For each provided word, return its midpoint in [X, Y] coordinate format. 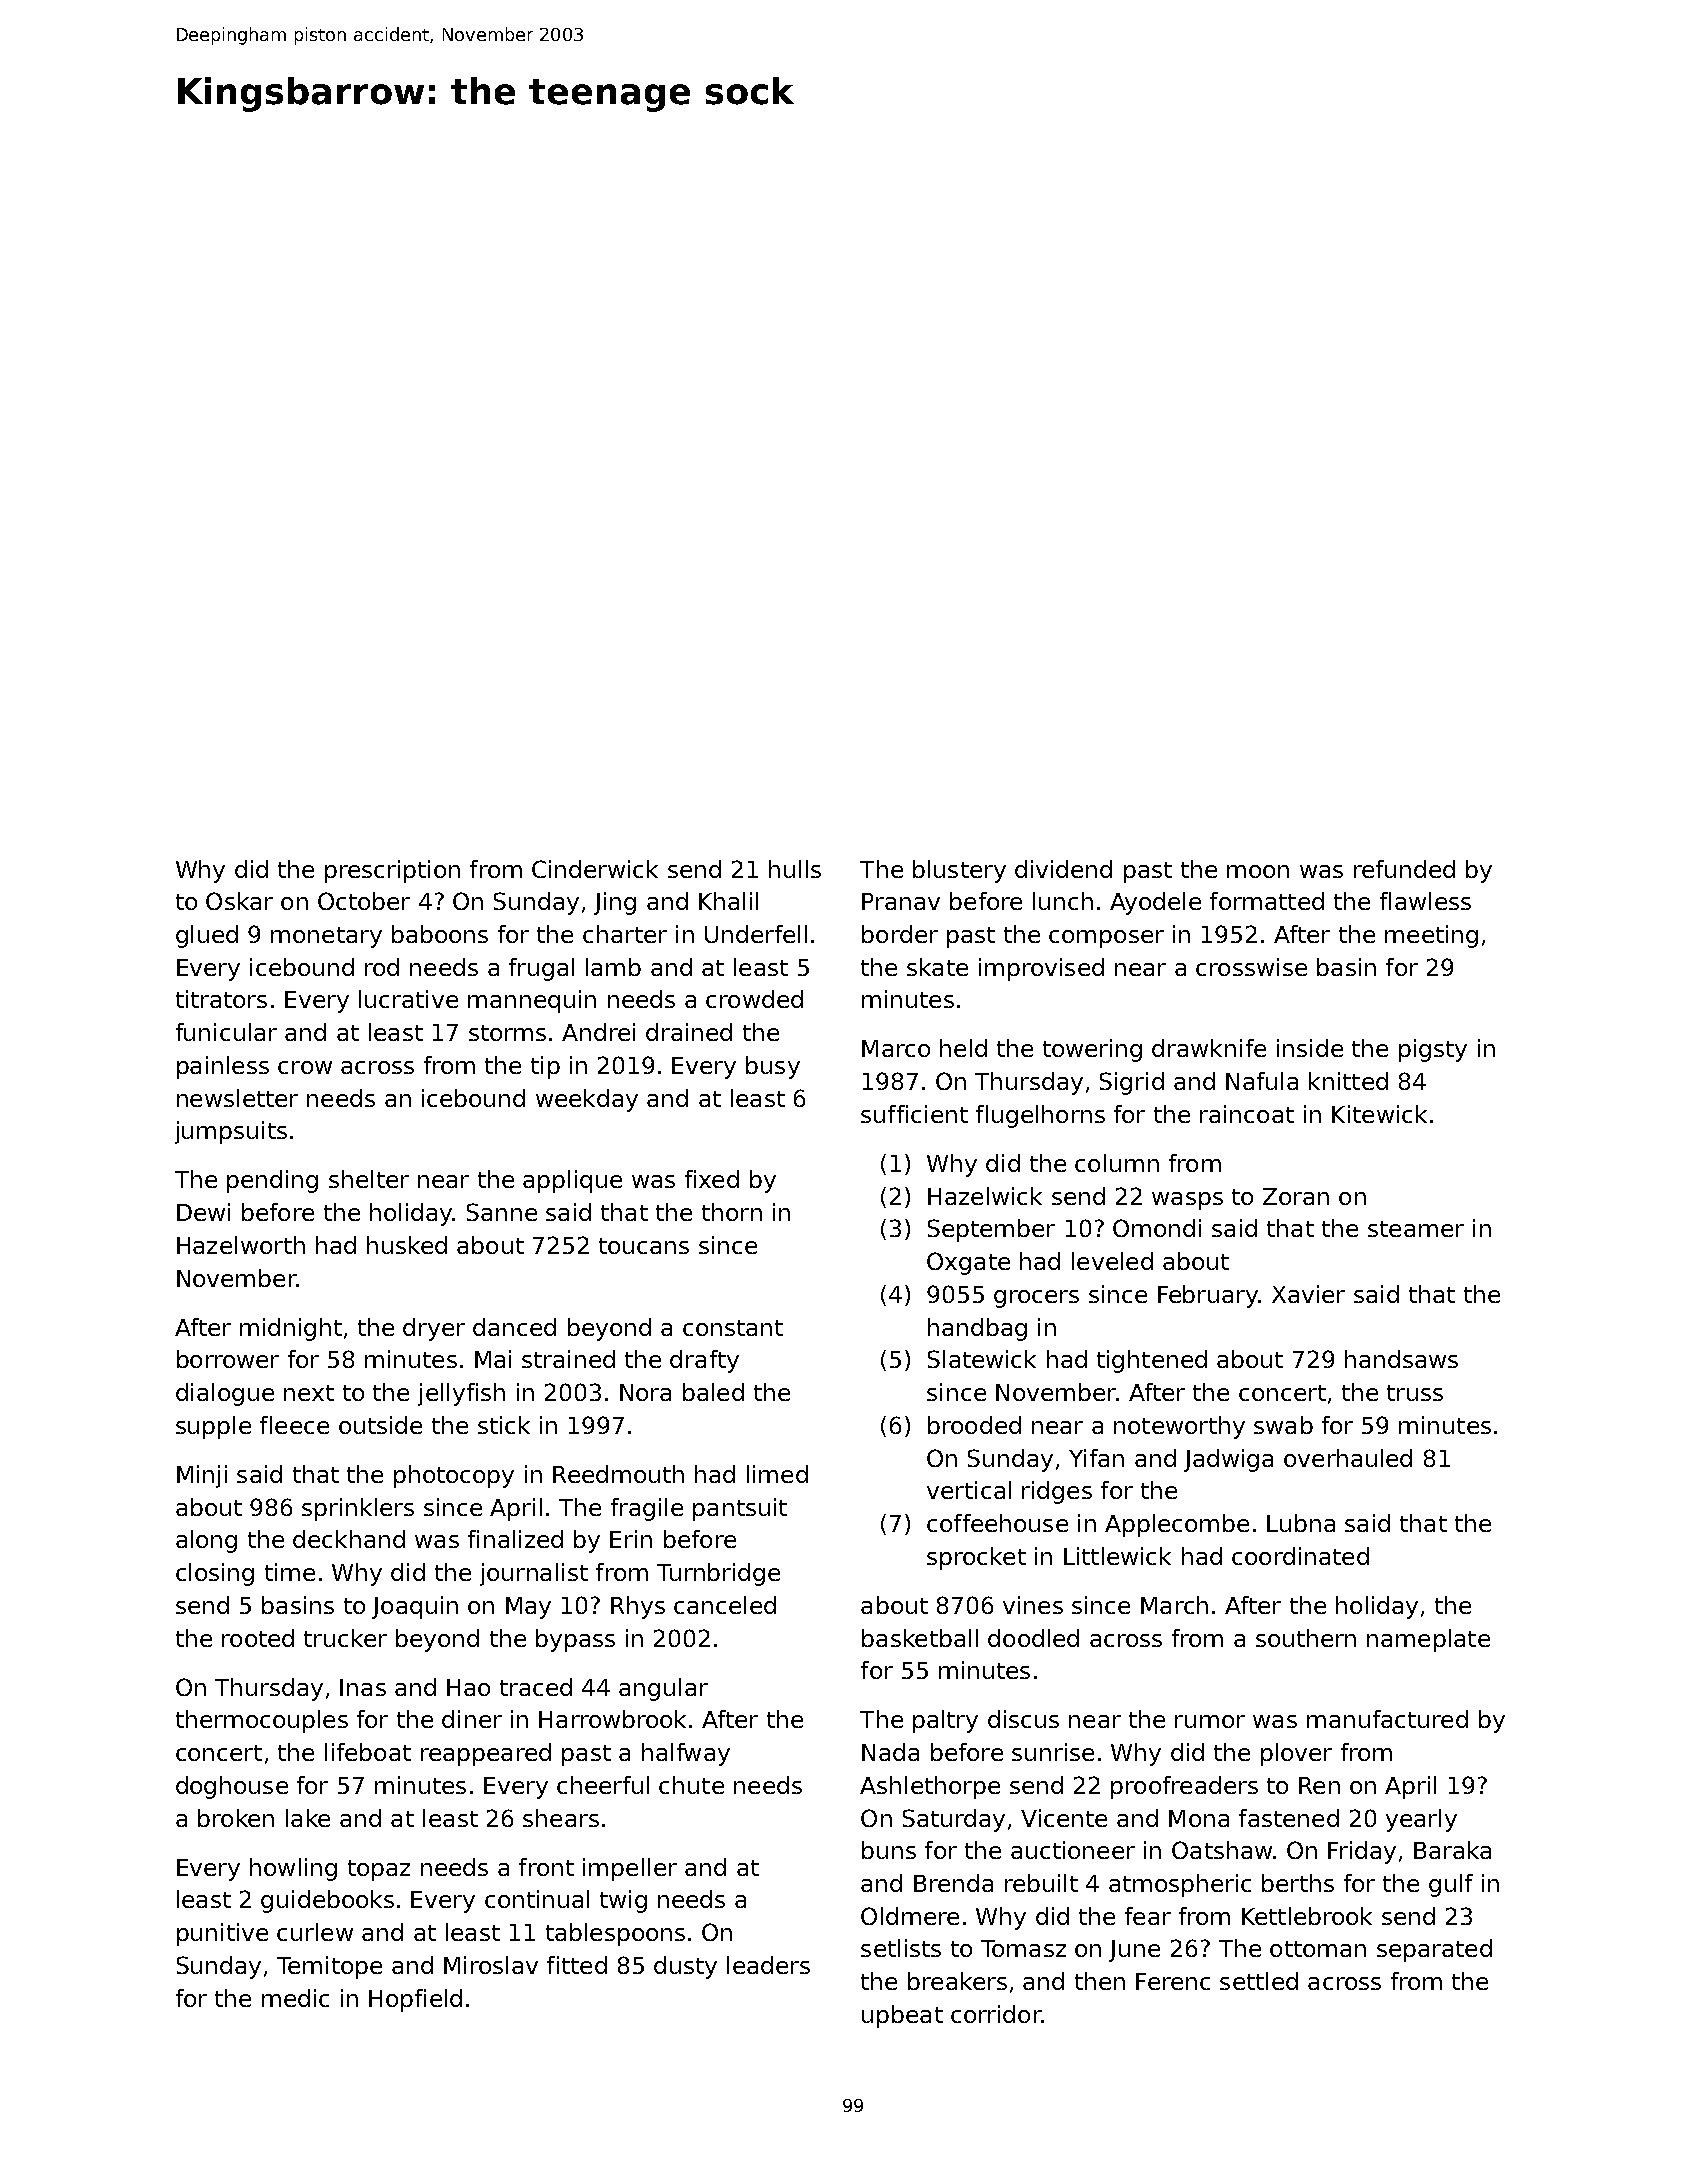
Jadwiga [1228, 1460]
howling [293, 1869]
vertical [969, 1490]
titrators [221, 999]
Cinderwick [595, 869]
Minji [202, 1476]
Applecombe [1177, 1525]
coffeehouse [997, 1523]
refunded [1404, 869]
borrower [228, 1359]
